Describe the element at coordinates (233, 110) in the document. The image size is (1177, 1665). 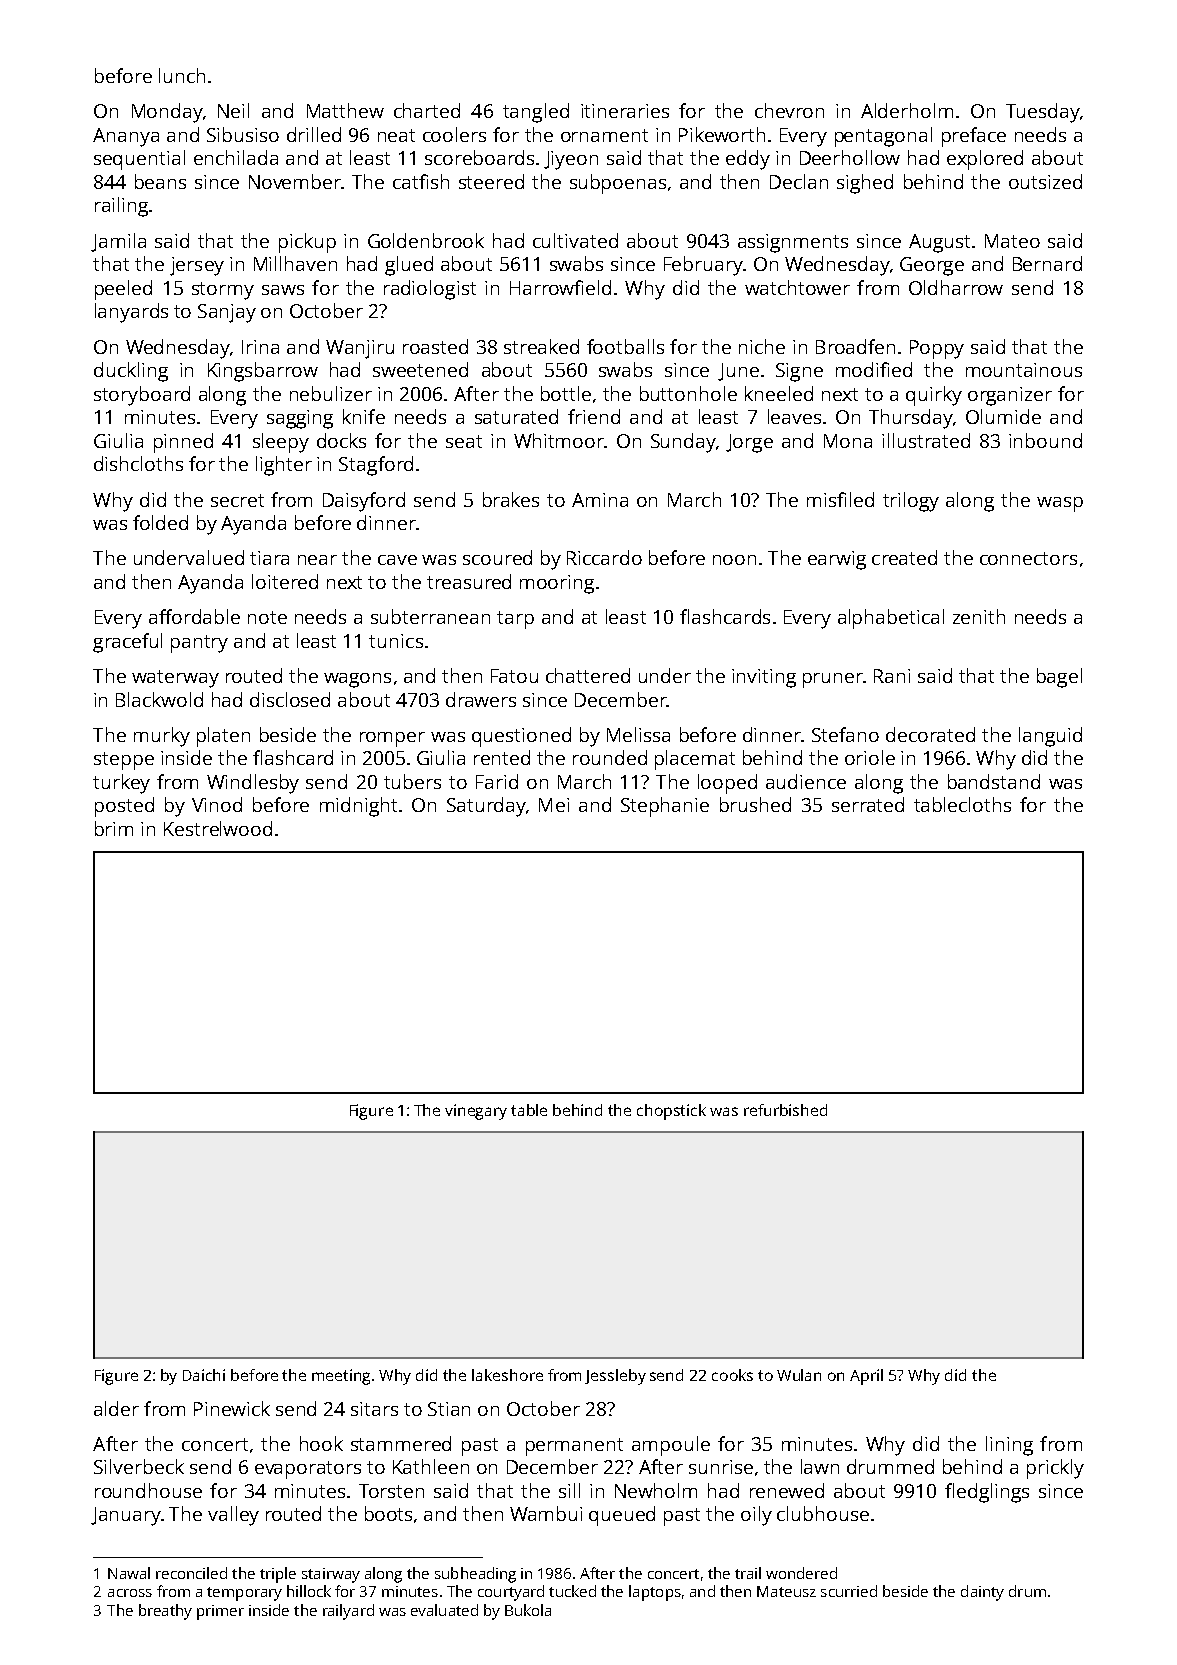
I see `Neil` at that location.
